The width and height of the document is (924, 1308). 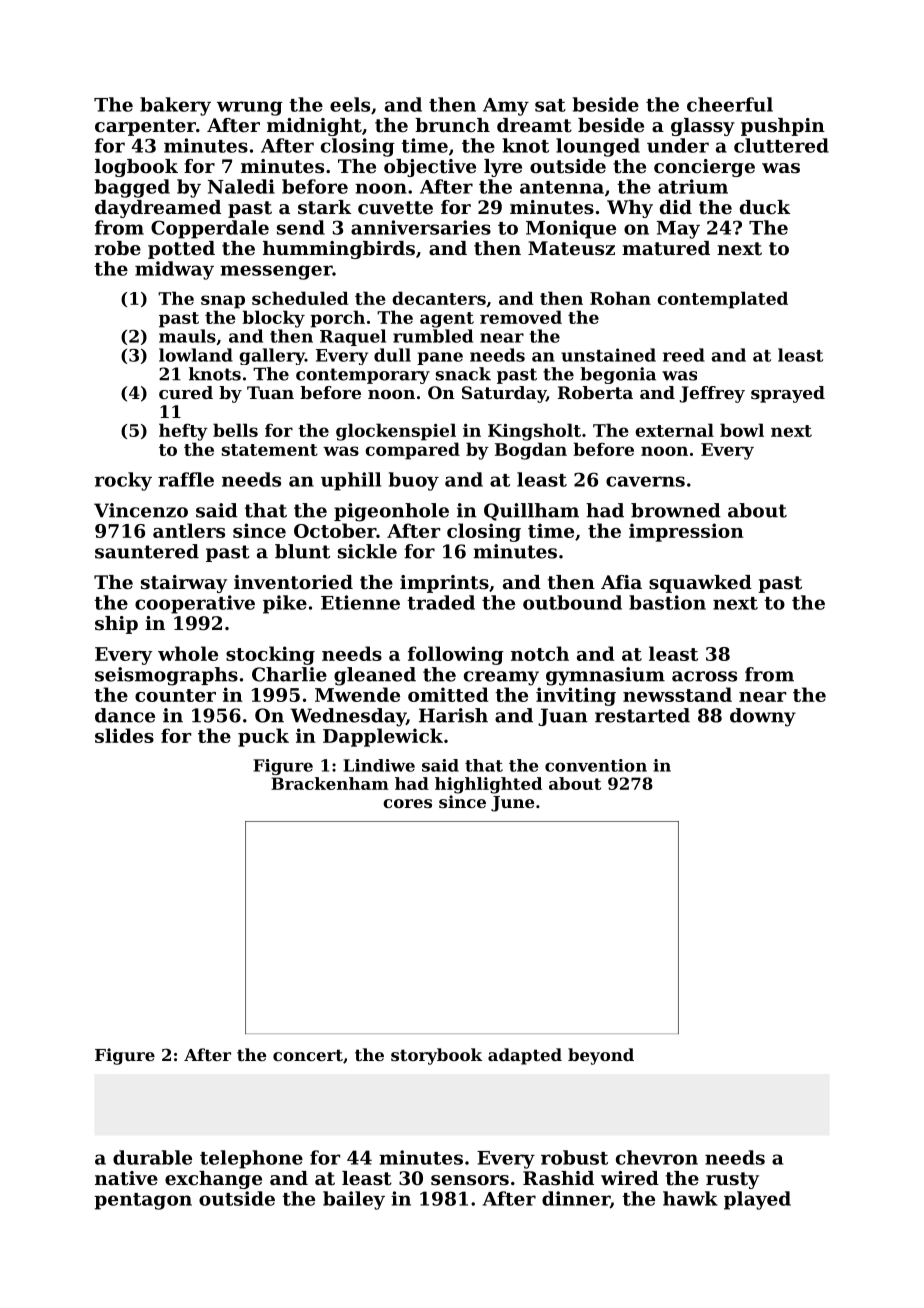 I want to click on cheerful, so click(x=730, y=104).
